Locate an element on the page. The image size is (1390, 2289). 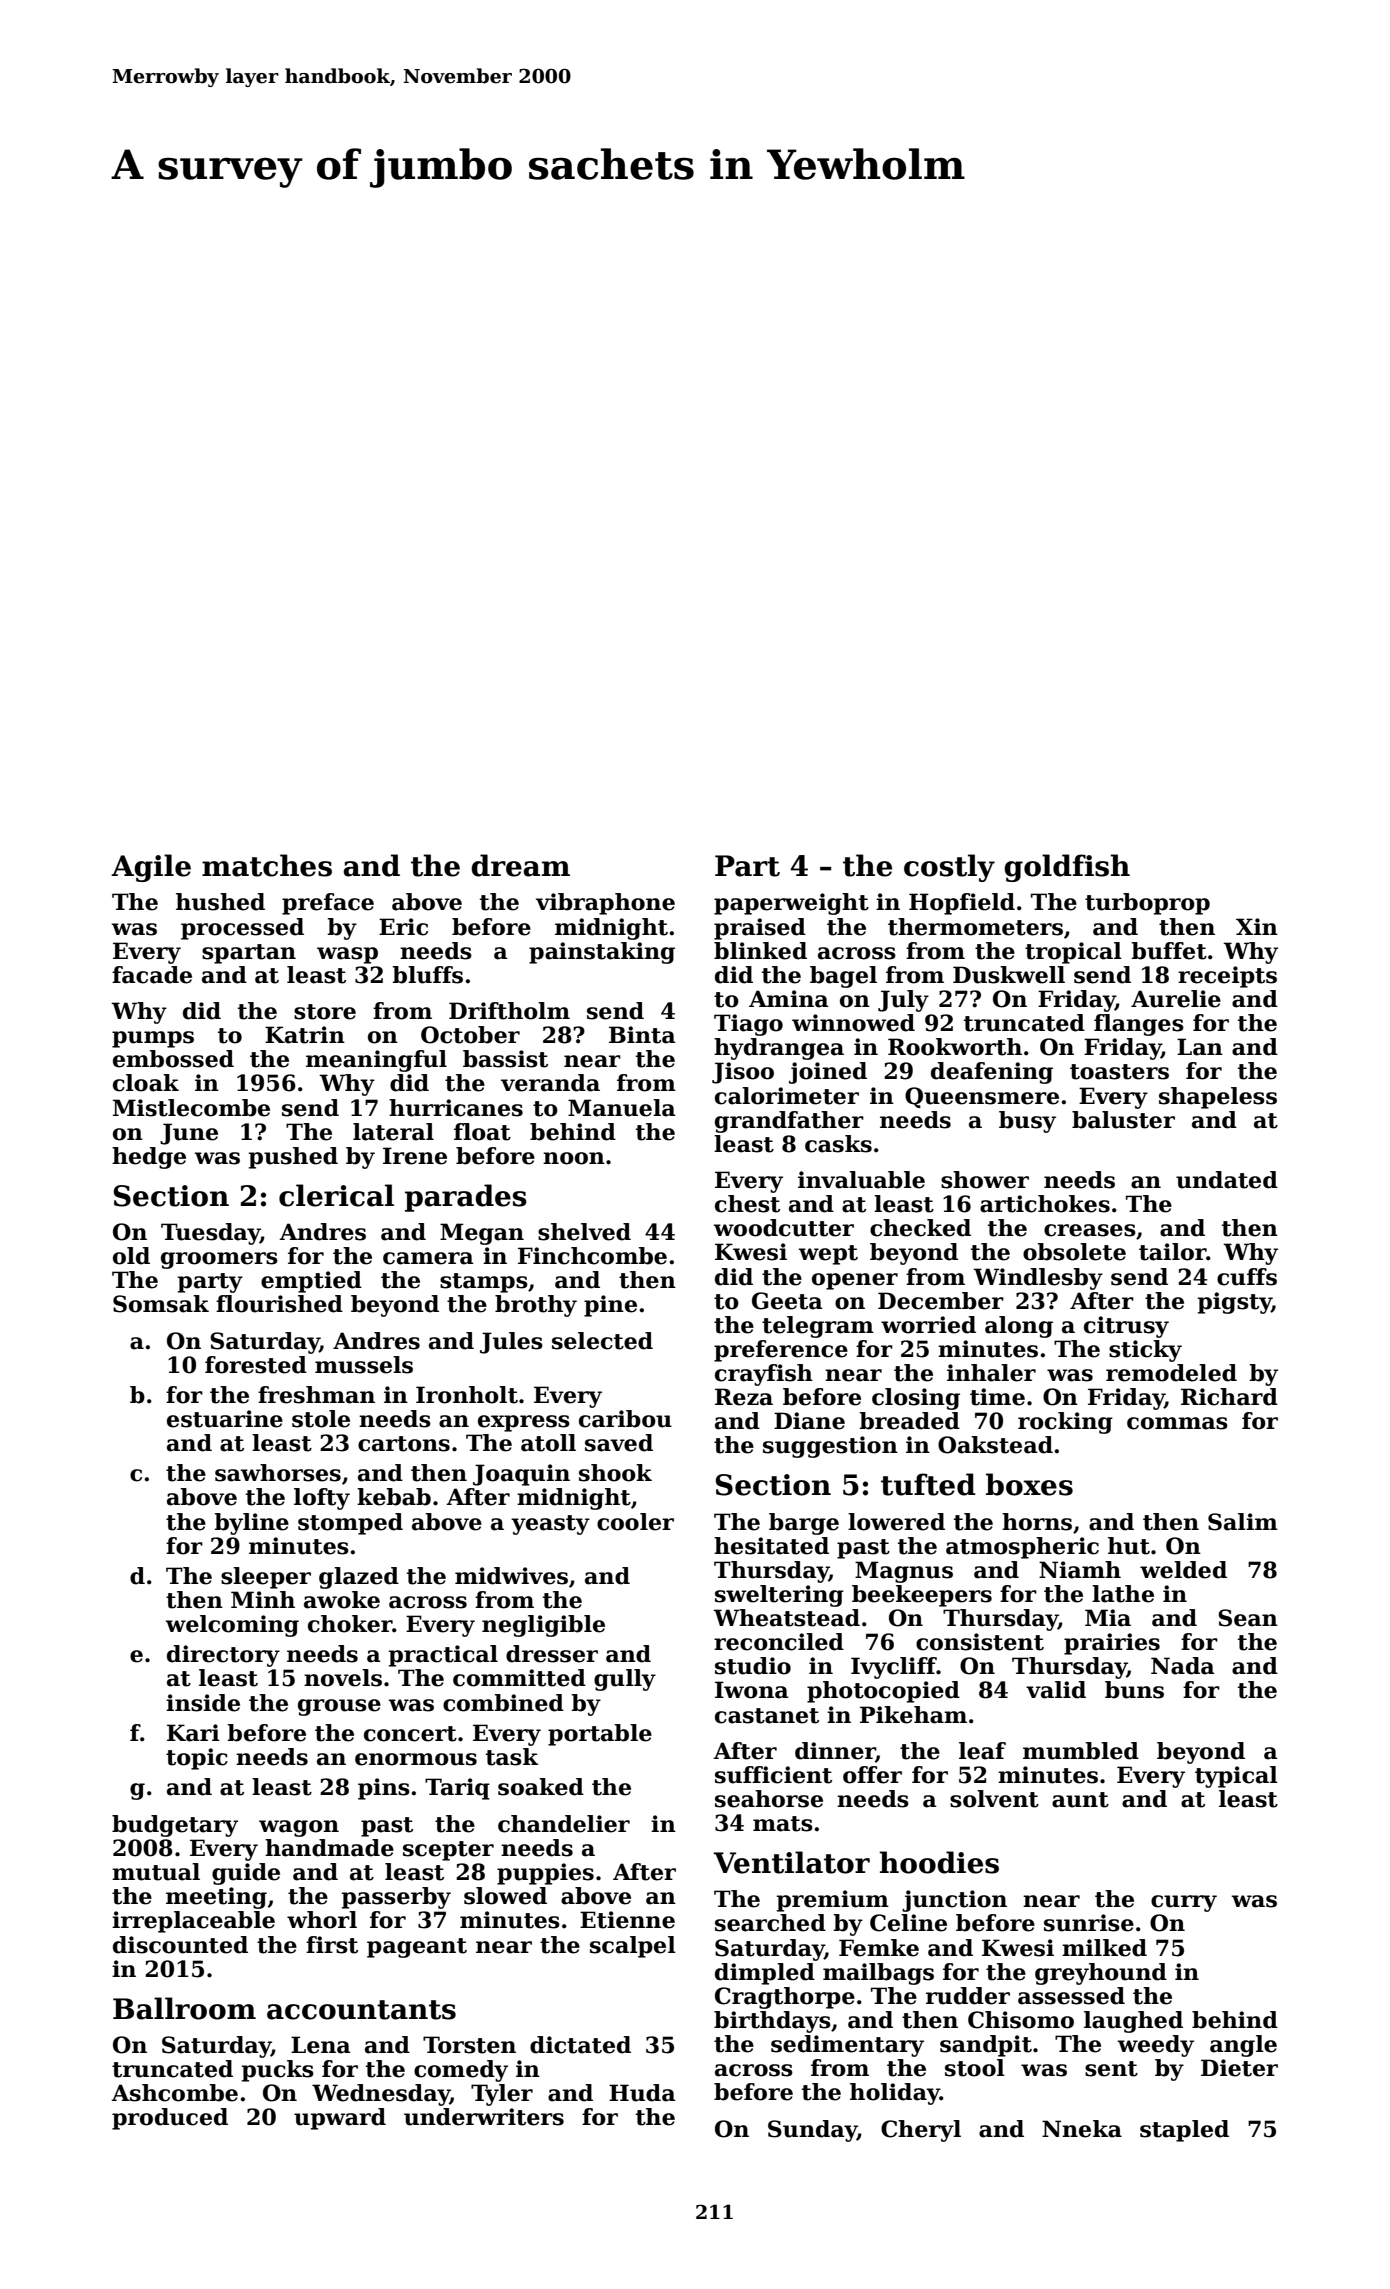
goldfish is located at coordinates (1067, 868).
